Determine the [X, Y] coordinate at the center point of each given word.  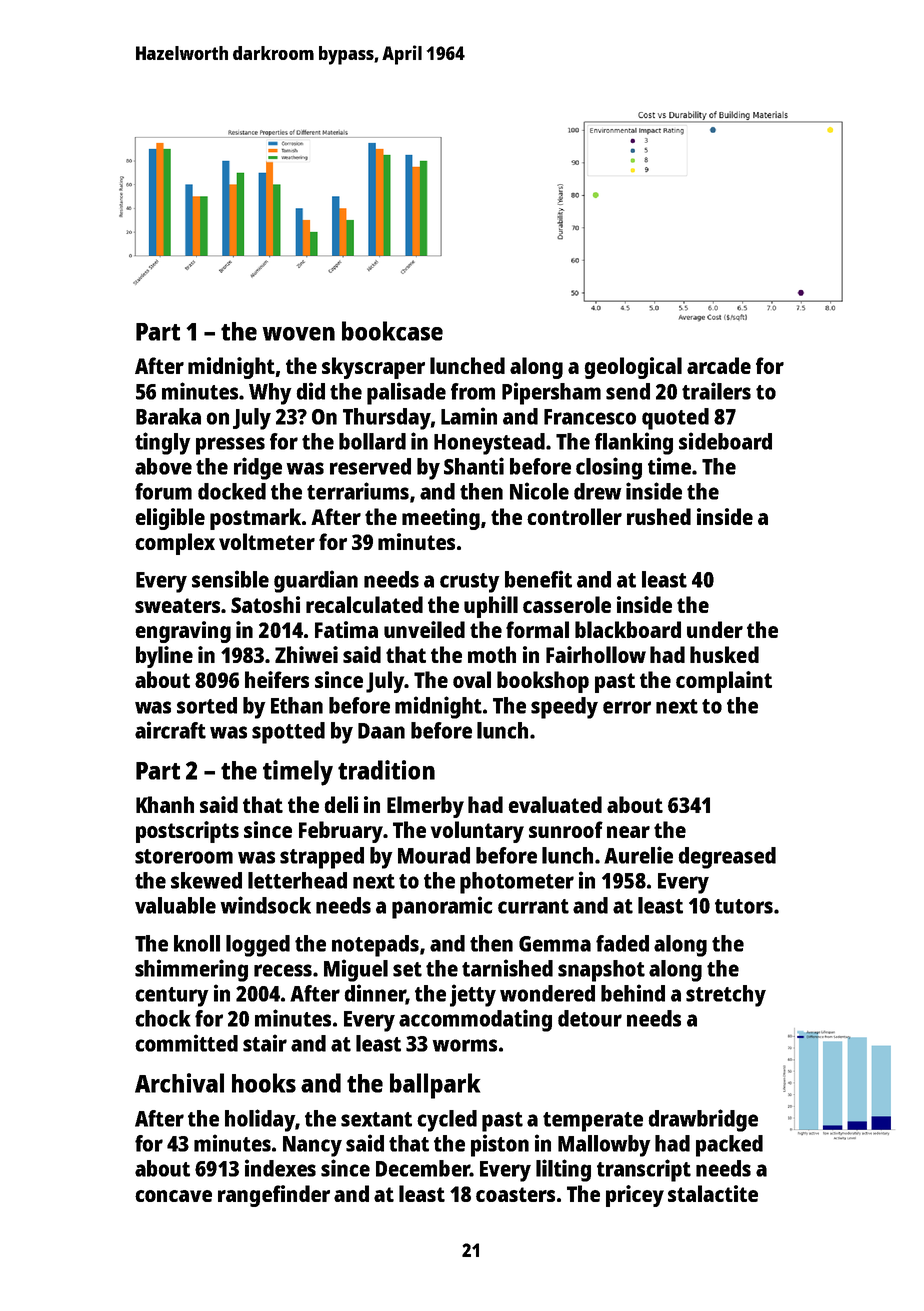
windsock [265, 905]
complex [175, 544]
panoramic [442, 907]
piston [500, 1145]
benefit [538, 579]
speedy [564, 708]
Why [270, 394]
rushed [659, 516]
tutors [744, 906]
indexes [280, 1168]
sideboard [725, 441]
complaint [724, 682]
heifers [277, 679]
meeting [441, 519]
